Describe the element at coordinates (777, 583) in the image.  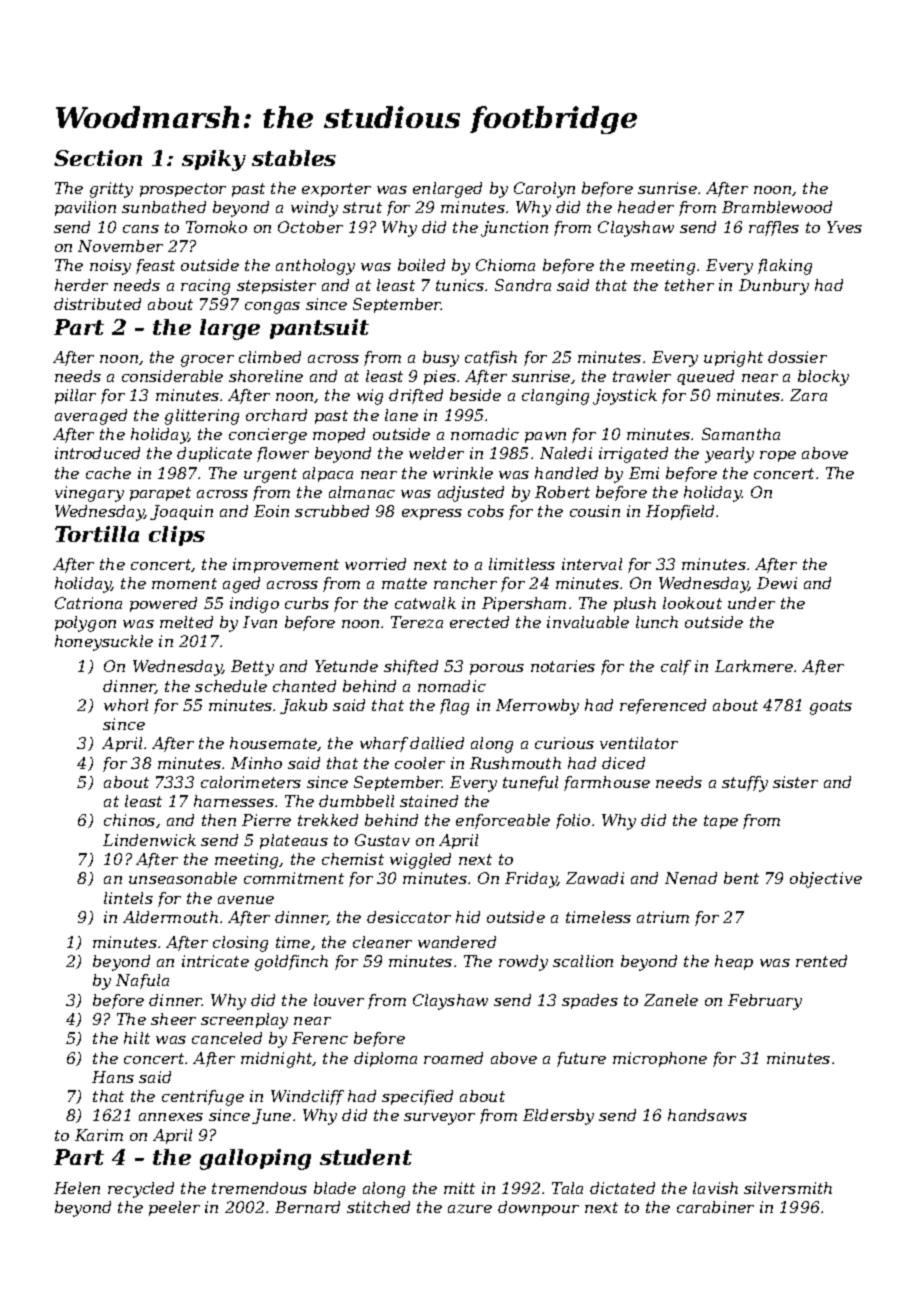
I see `Dewi` at that location.
